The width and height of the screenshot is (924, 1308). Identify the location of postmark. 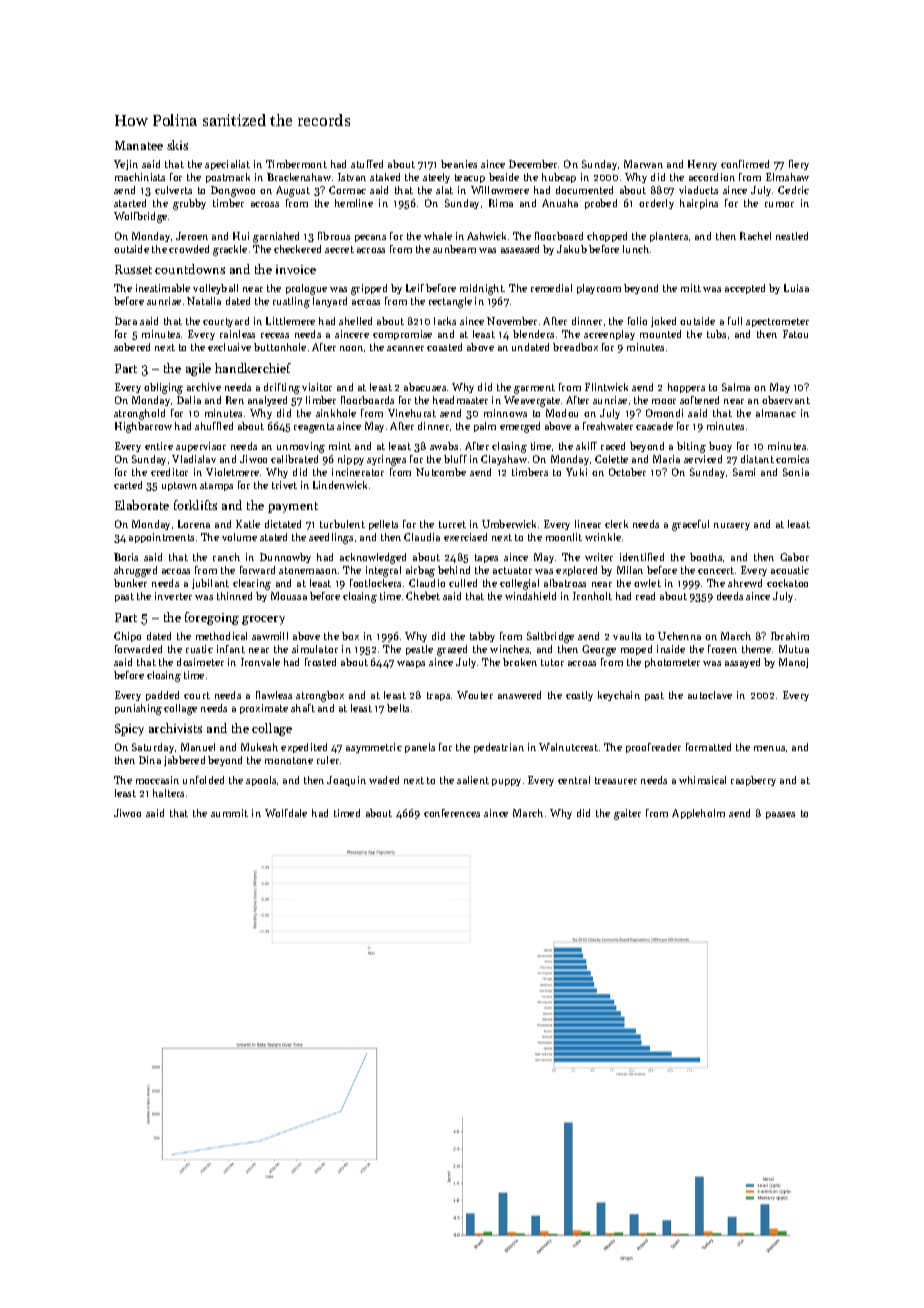
(228, 178).
